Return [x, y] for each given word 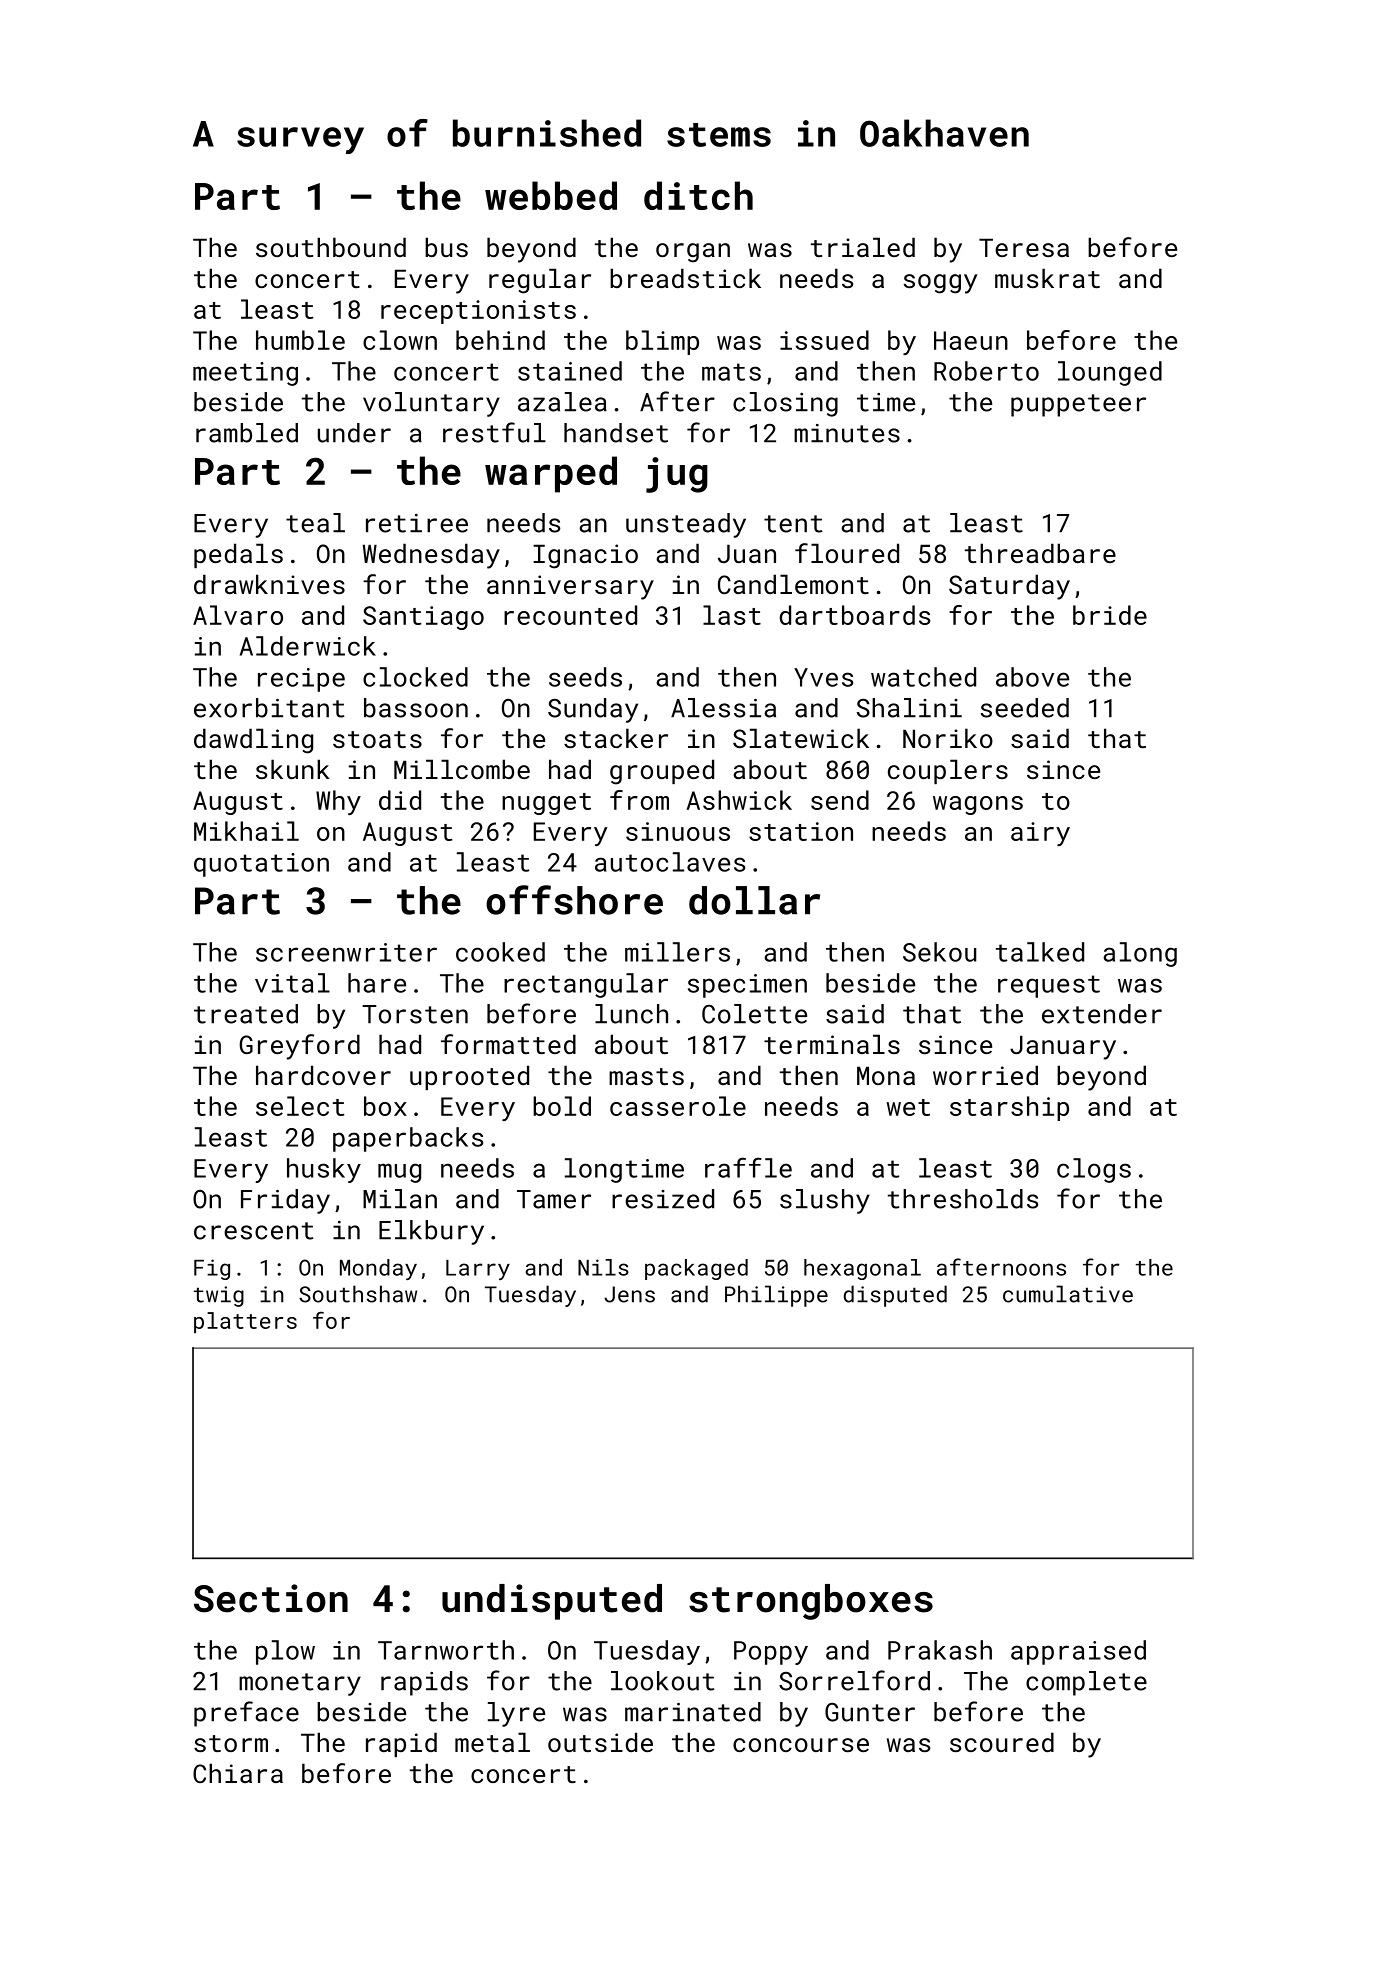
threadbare [1040, 553]
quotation [261, 865]
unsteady [686, 525]
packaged [696, 1269]
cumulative [1068, 1294]
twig [219, 1296]
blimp [662, 342]
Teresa [1024, 247]
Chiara [238, 1773]
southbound [331, 247]
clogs [1094, 1170]
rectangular [586, 985]
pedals [238, 555]
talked [1040, 952]
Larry [478, 1270]
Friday [285, 1201]
